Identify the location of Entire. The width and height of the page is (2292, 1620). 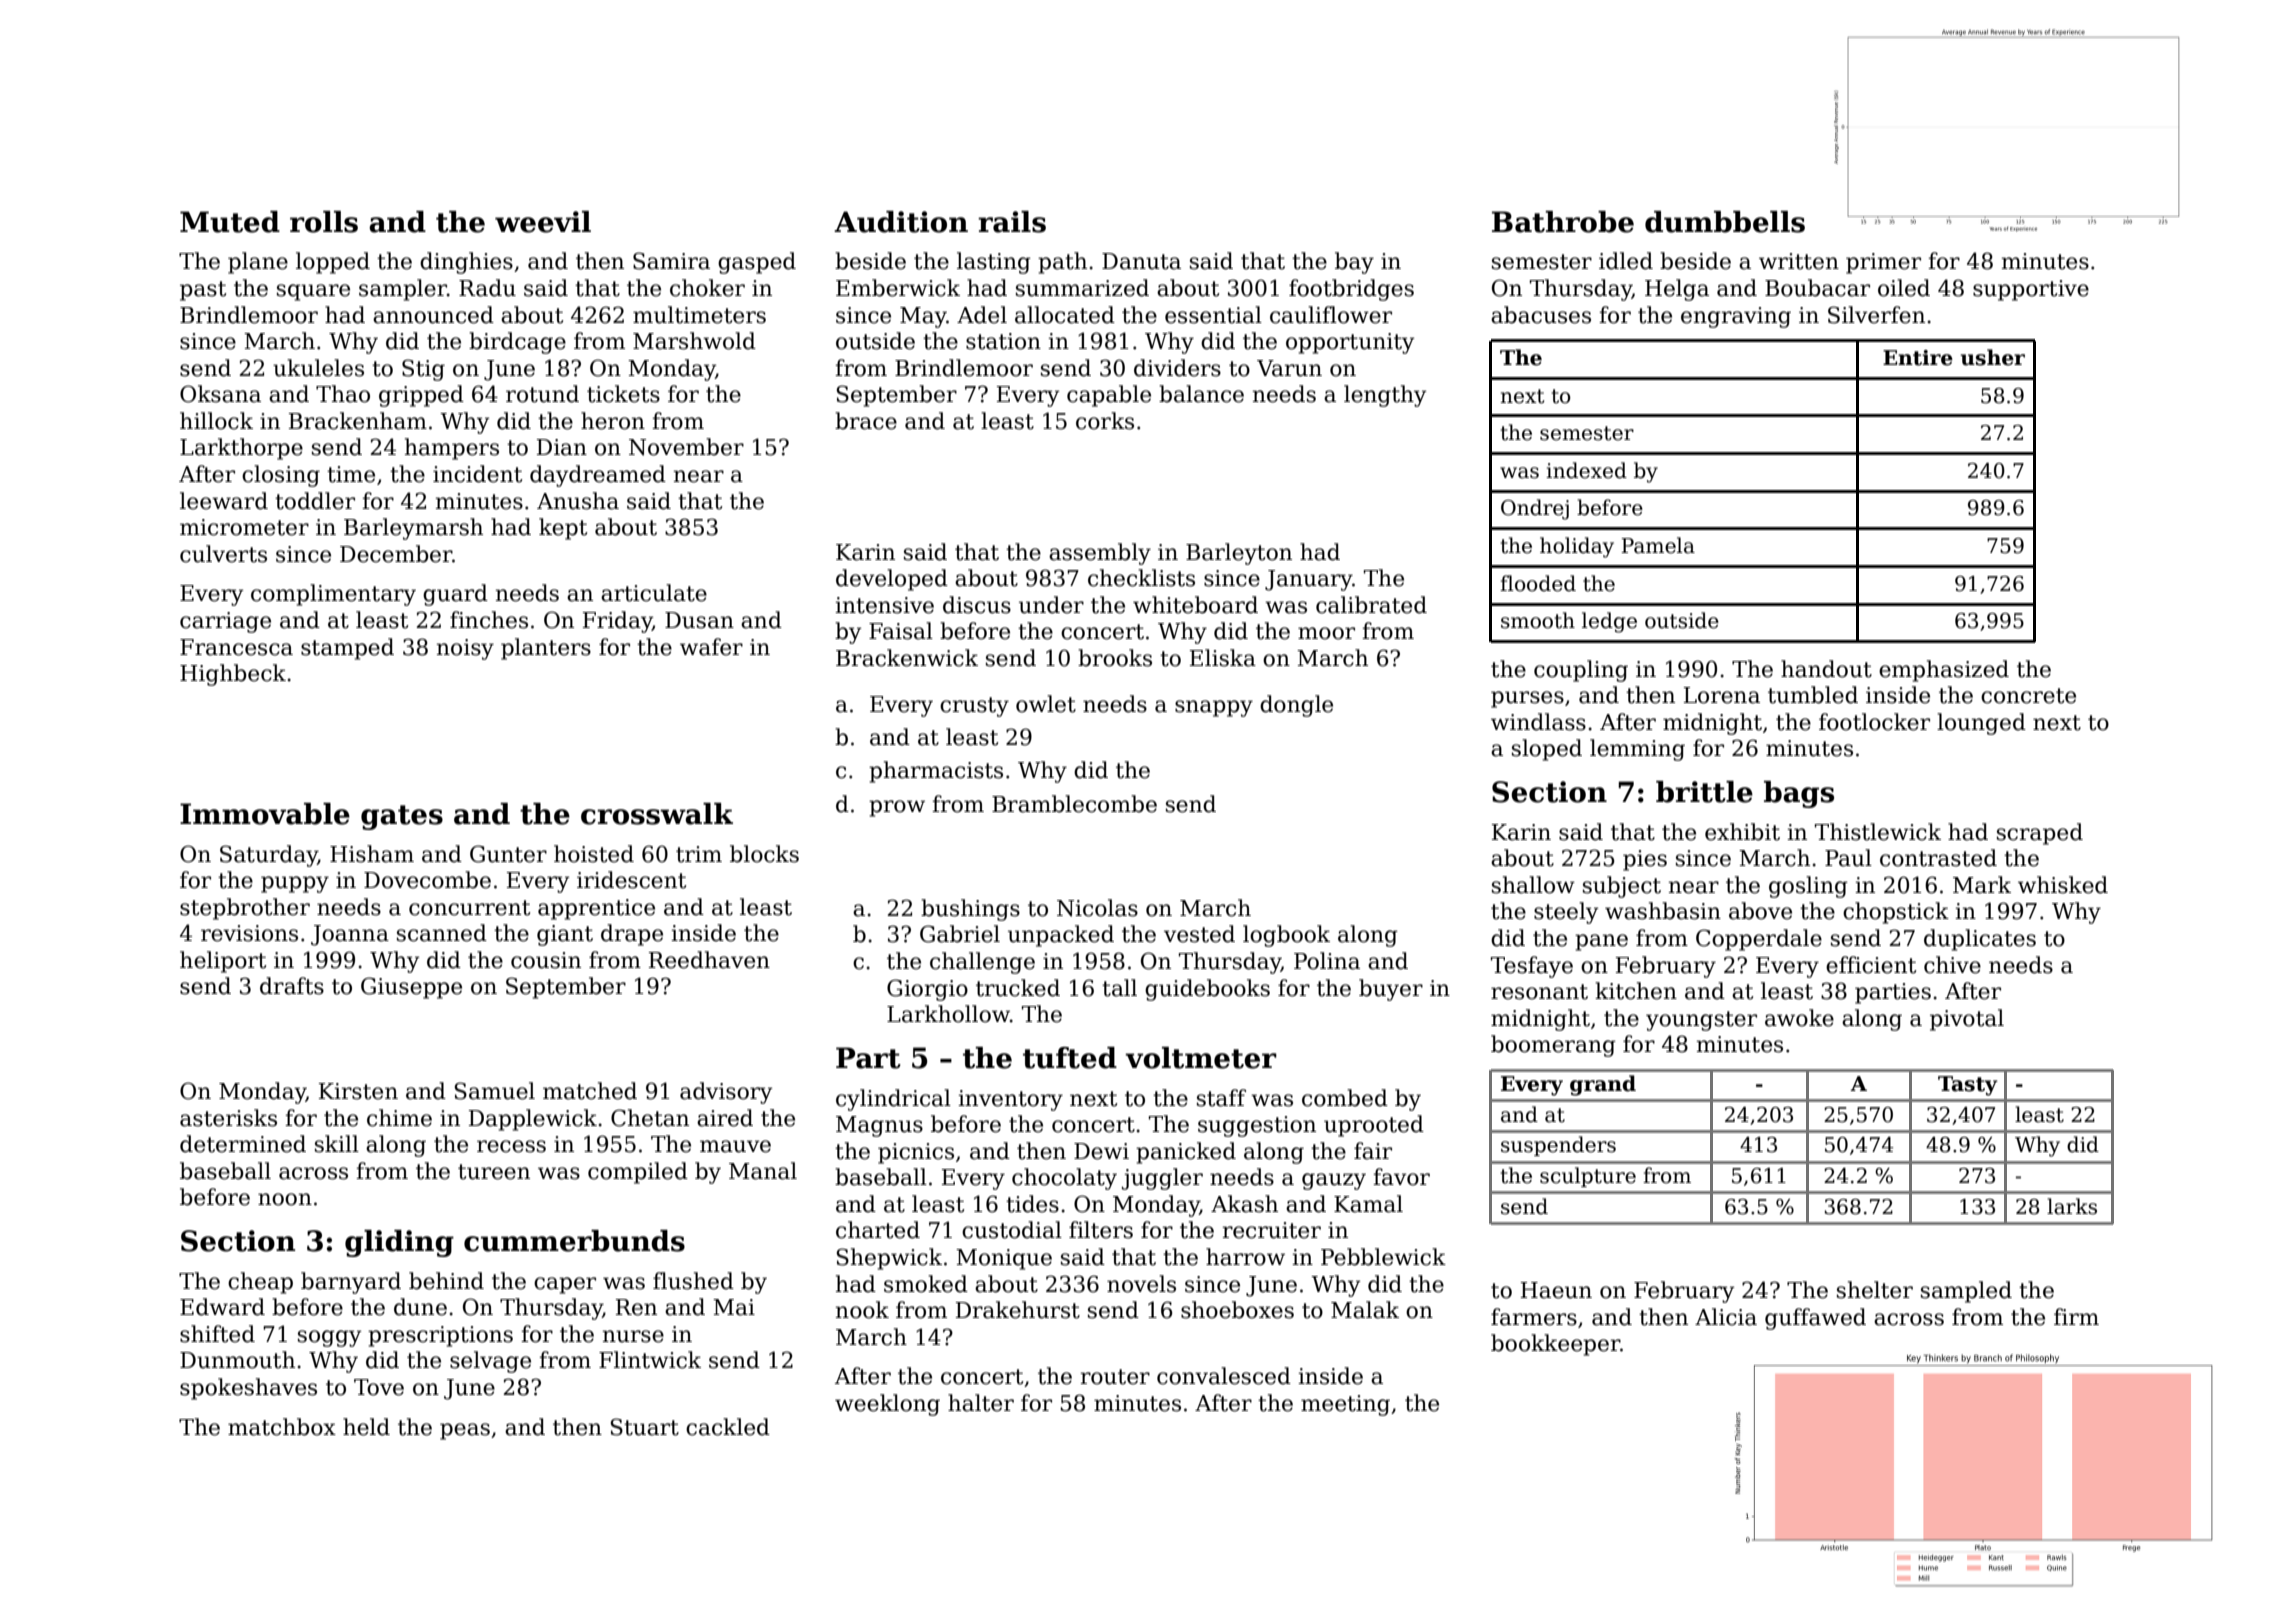
(1918, 358).
